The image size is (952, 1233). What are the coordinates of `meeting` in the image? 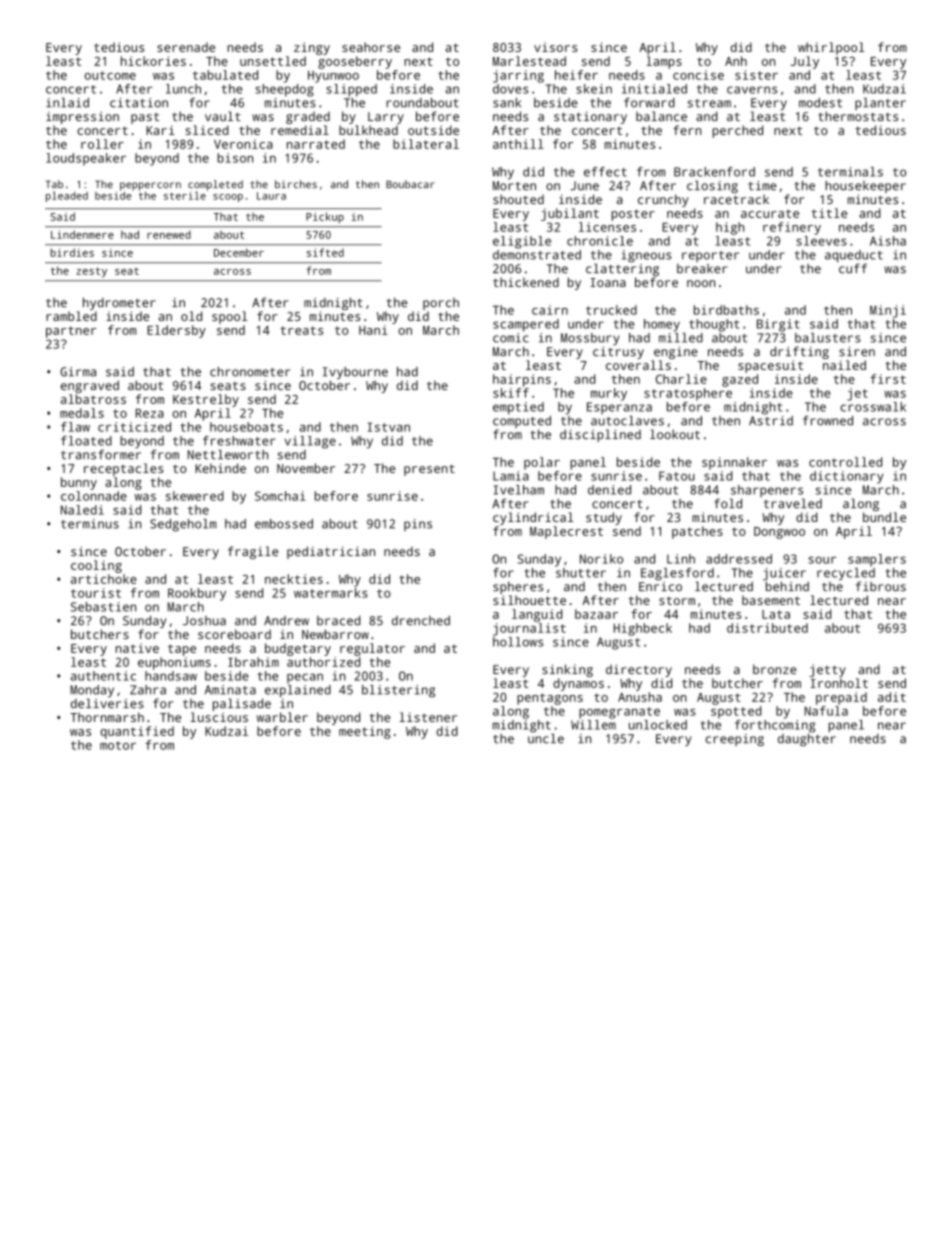 It's located at (365, 732).
